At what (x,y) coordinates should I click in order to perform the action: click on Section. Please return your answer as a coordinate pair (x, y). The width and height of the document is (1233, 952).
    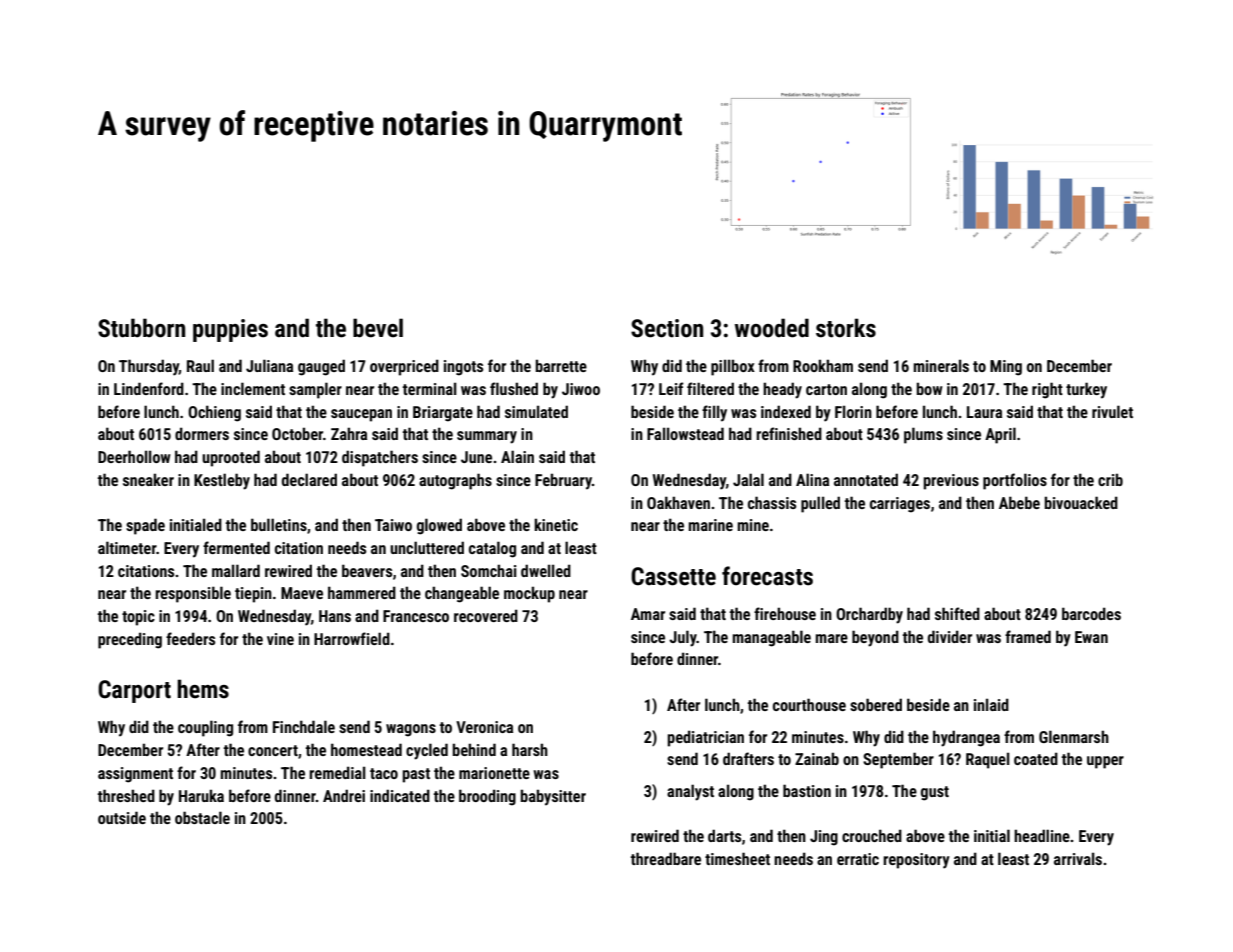
    Looking at the image, I should click on (667, 328).
